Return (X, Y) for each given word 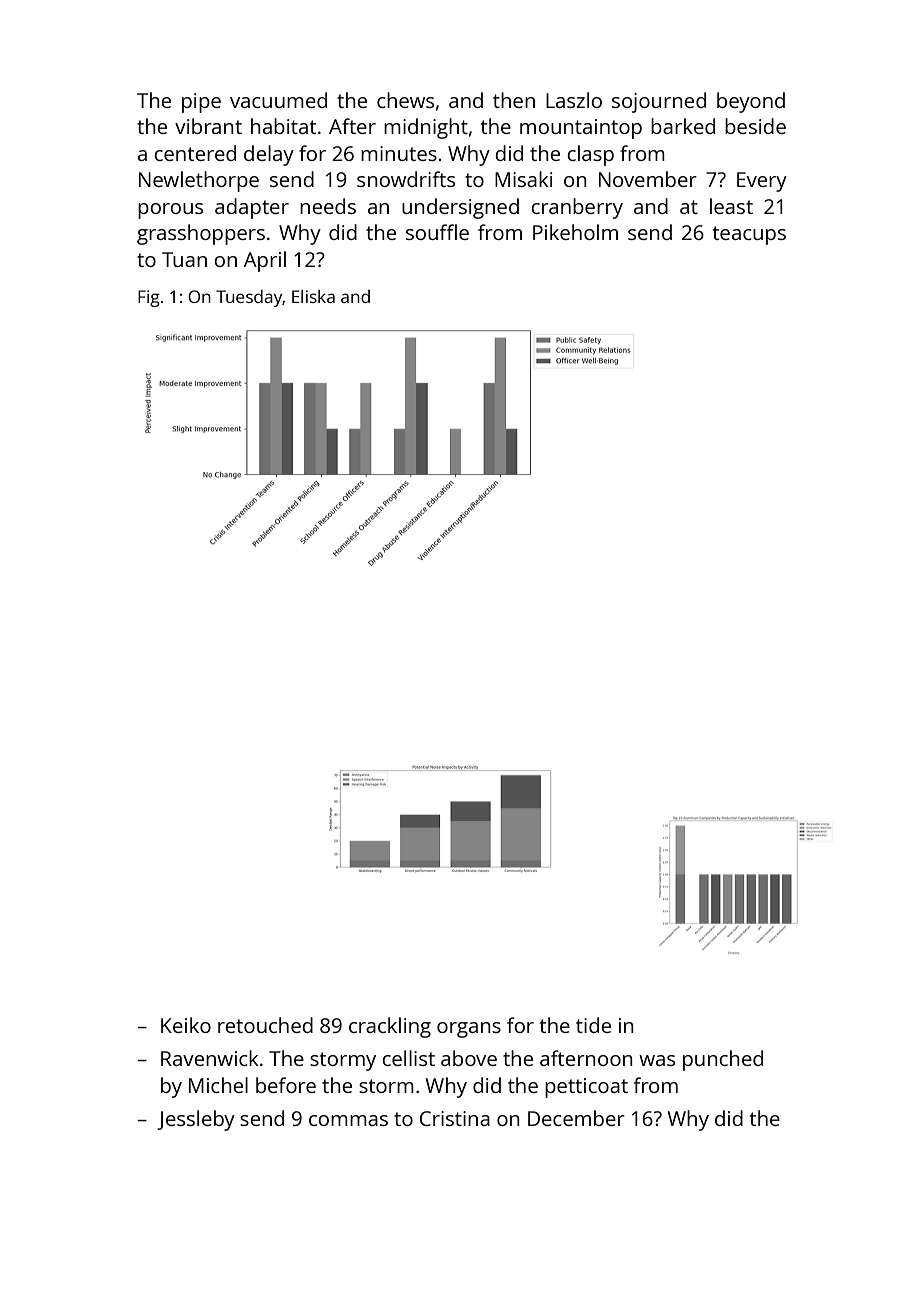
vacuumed (278, 100)
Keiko (186, 1025)
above (469, 1058)
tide (593, 1025)
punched (723, 1060)
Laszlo (574, 100)
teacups (749, 235)
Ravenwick (210, 1058)
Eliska (313, 296)
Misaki (524, 179)
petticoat (586, 1088)
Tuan (184, 259)
